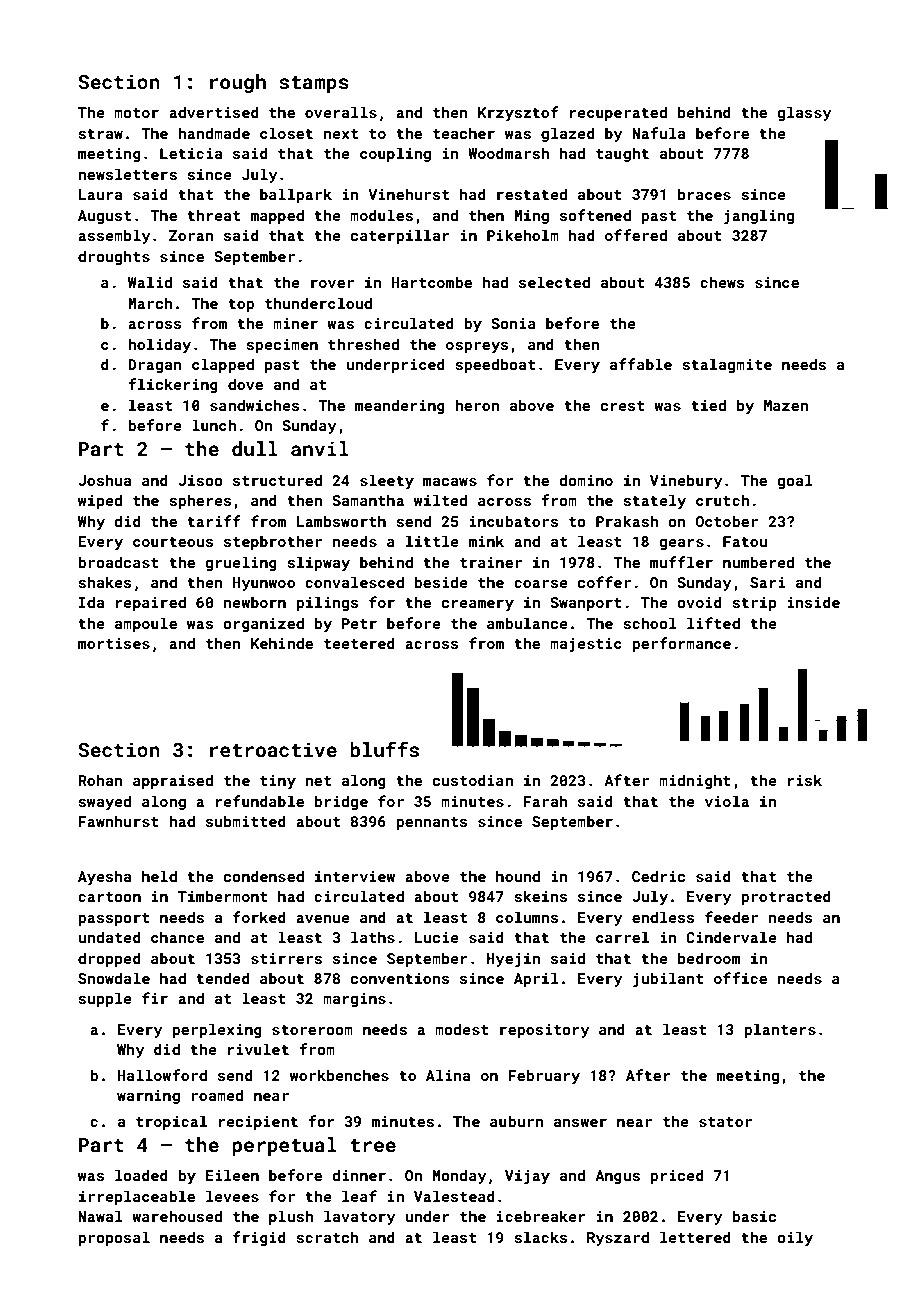 Image resolution: width=924 pixels, height=1308 pixels. I want to click on Sonia, so click(513, 323).
